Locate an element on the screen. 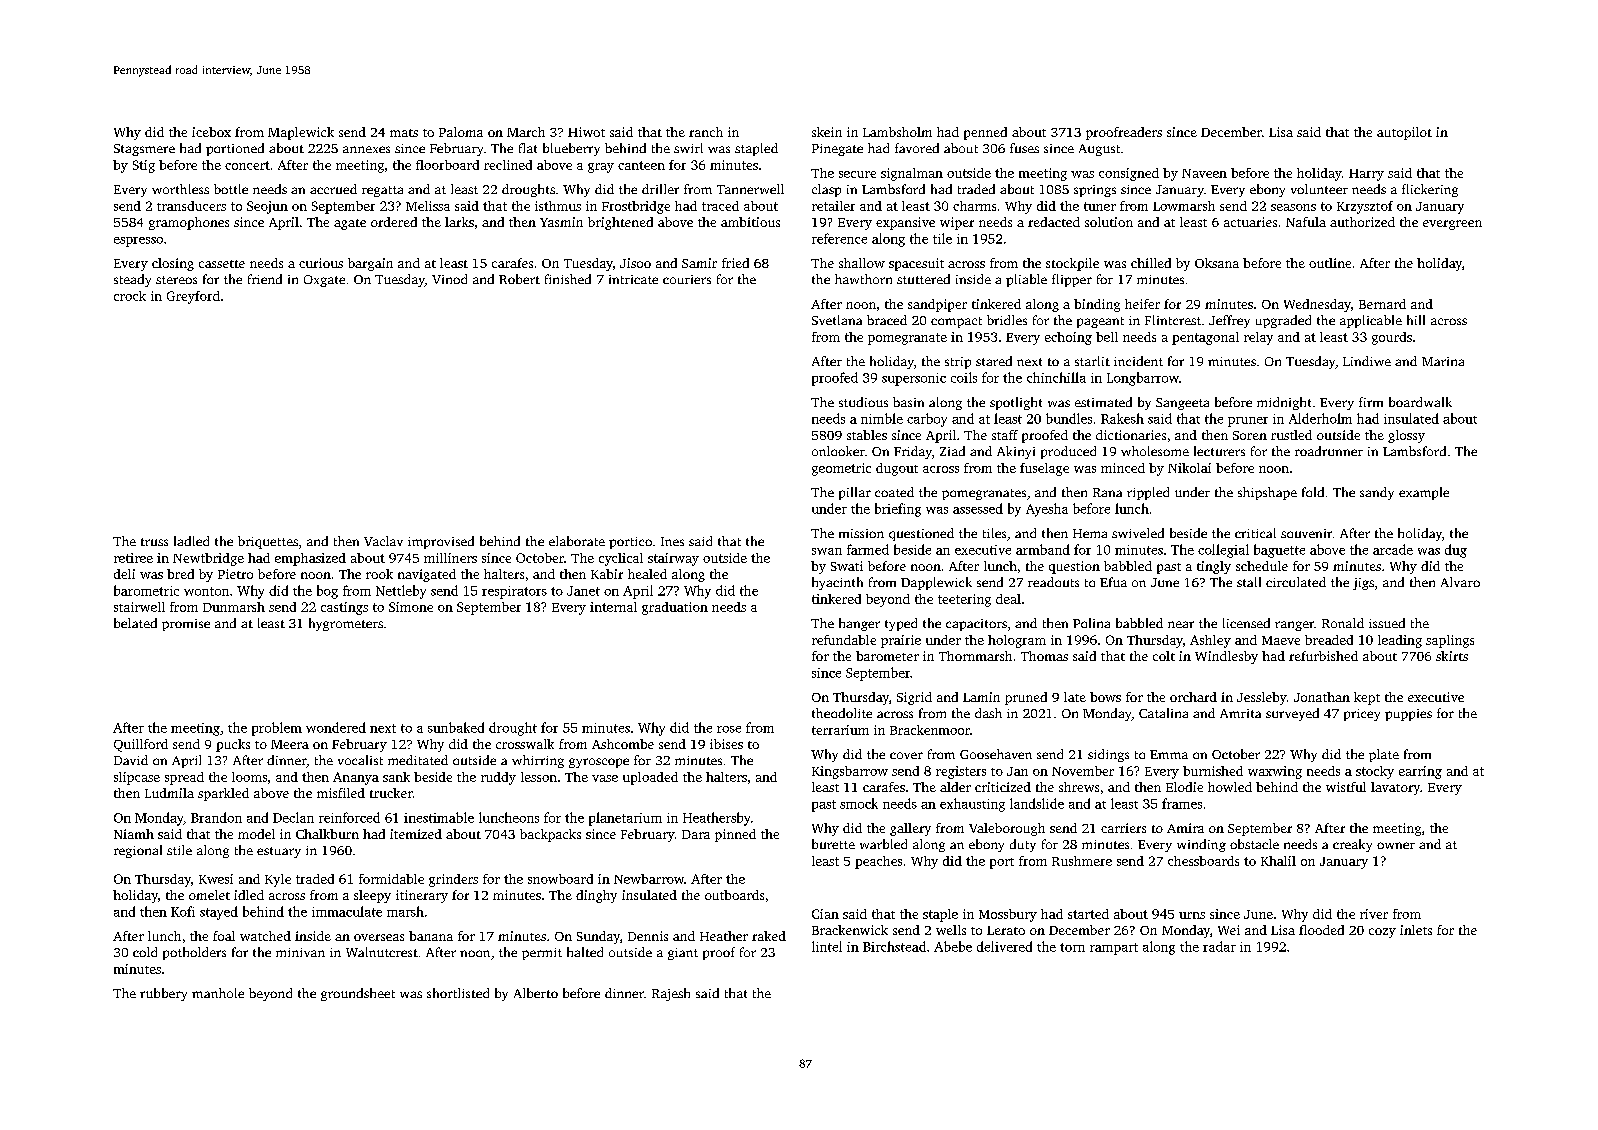 This screenshot has height=1130, width=1598. puppies is located at coordinates (1408, 715).
